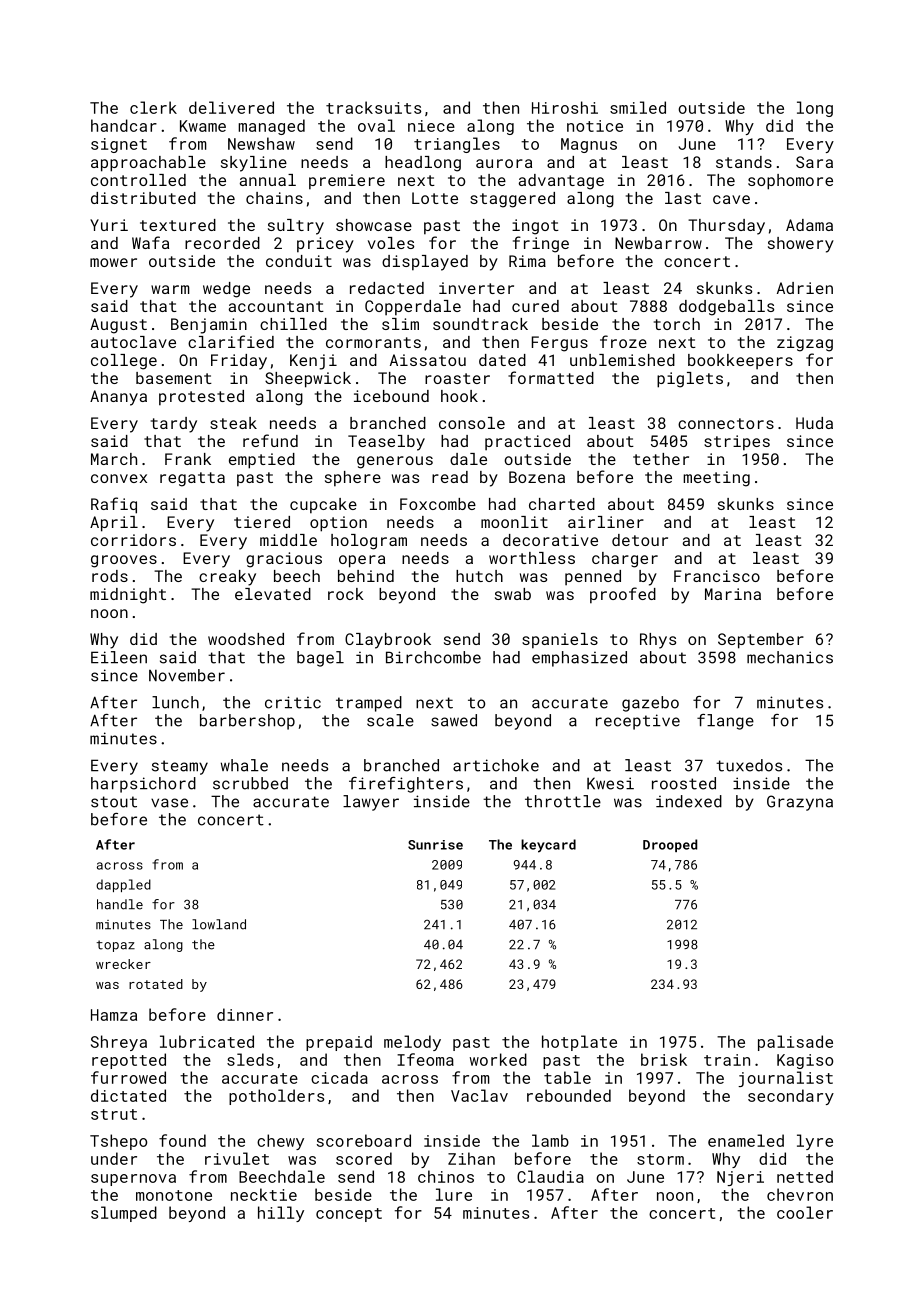 This document has width=924, height=1314. I want to click on delivered, so click(231, 107).
